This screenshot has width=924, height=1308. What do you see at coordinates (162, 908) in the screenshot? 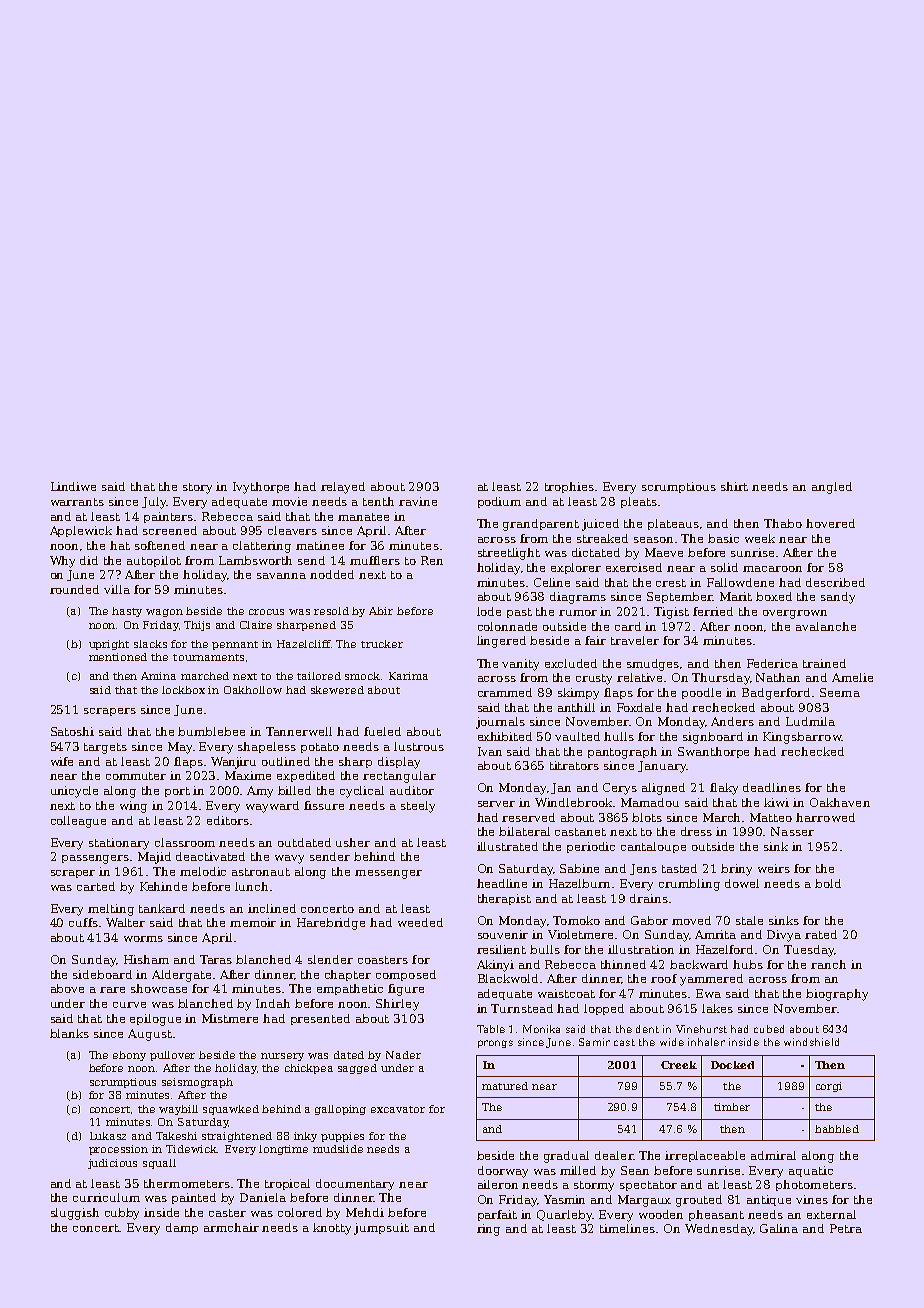
I see `tankard` at bounding box center [162, 908].
